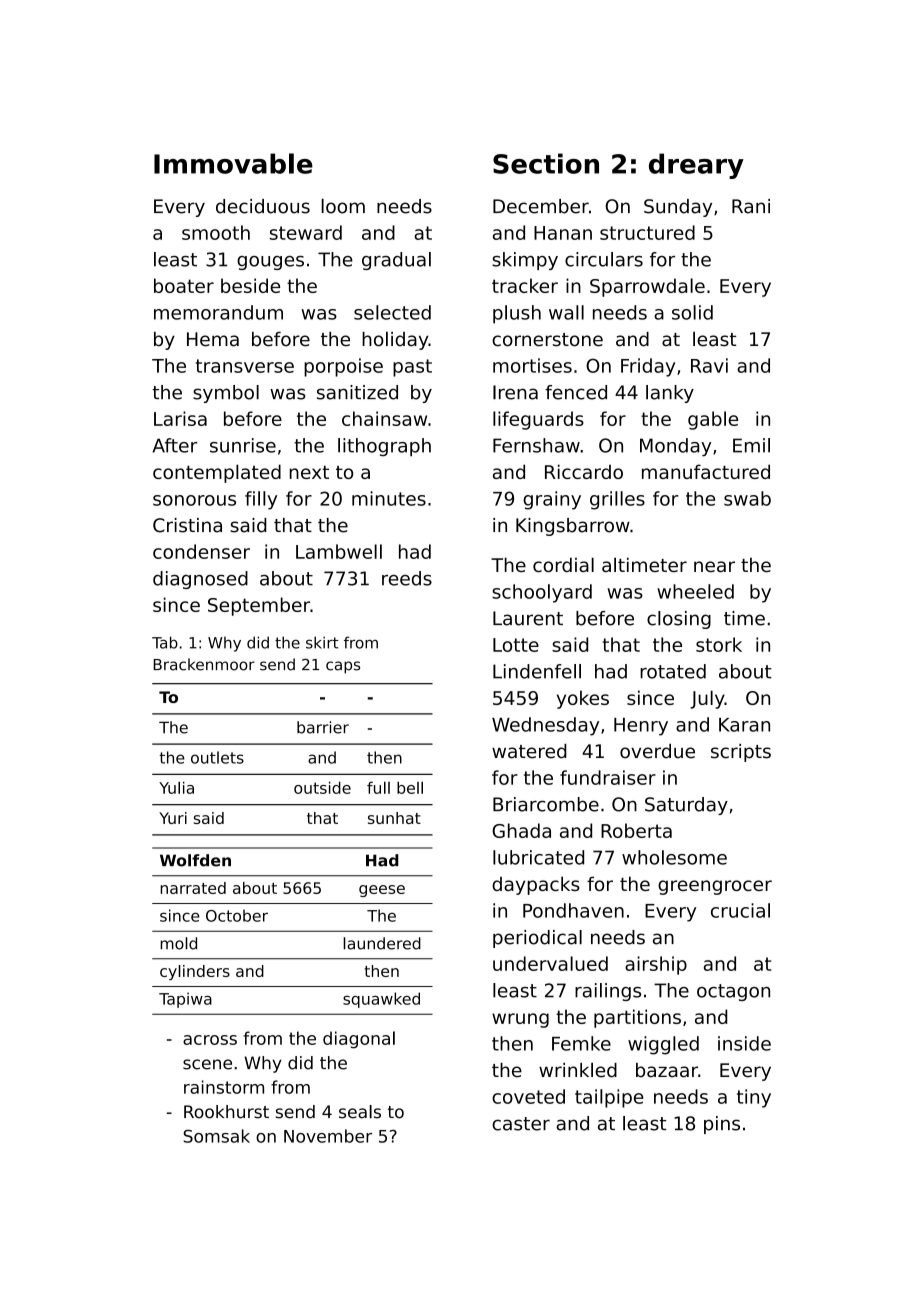 This page has width=924, height=1311. What do you see at coordinates (233, 163) in the page?
I see `Immovable` at bounding box center [233, 163].
